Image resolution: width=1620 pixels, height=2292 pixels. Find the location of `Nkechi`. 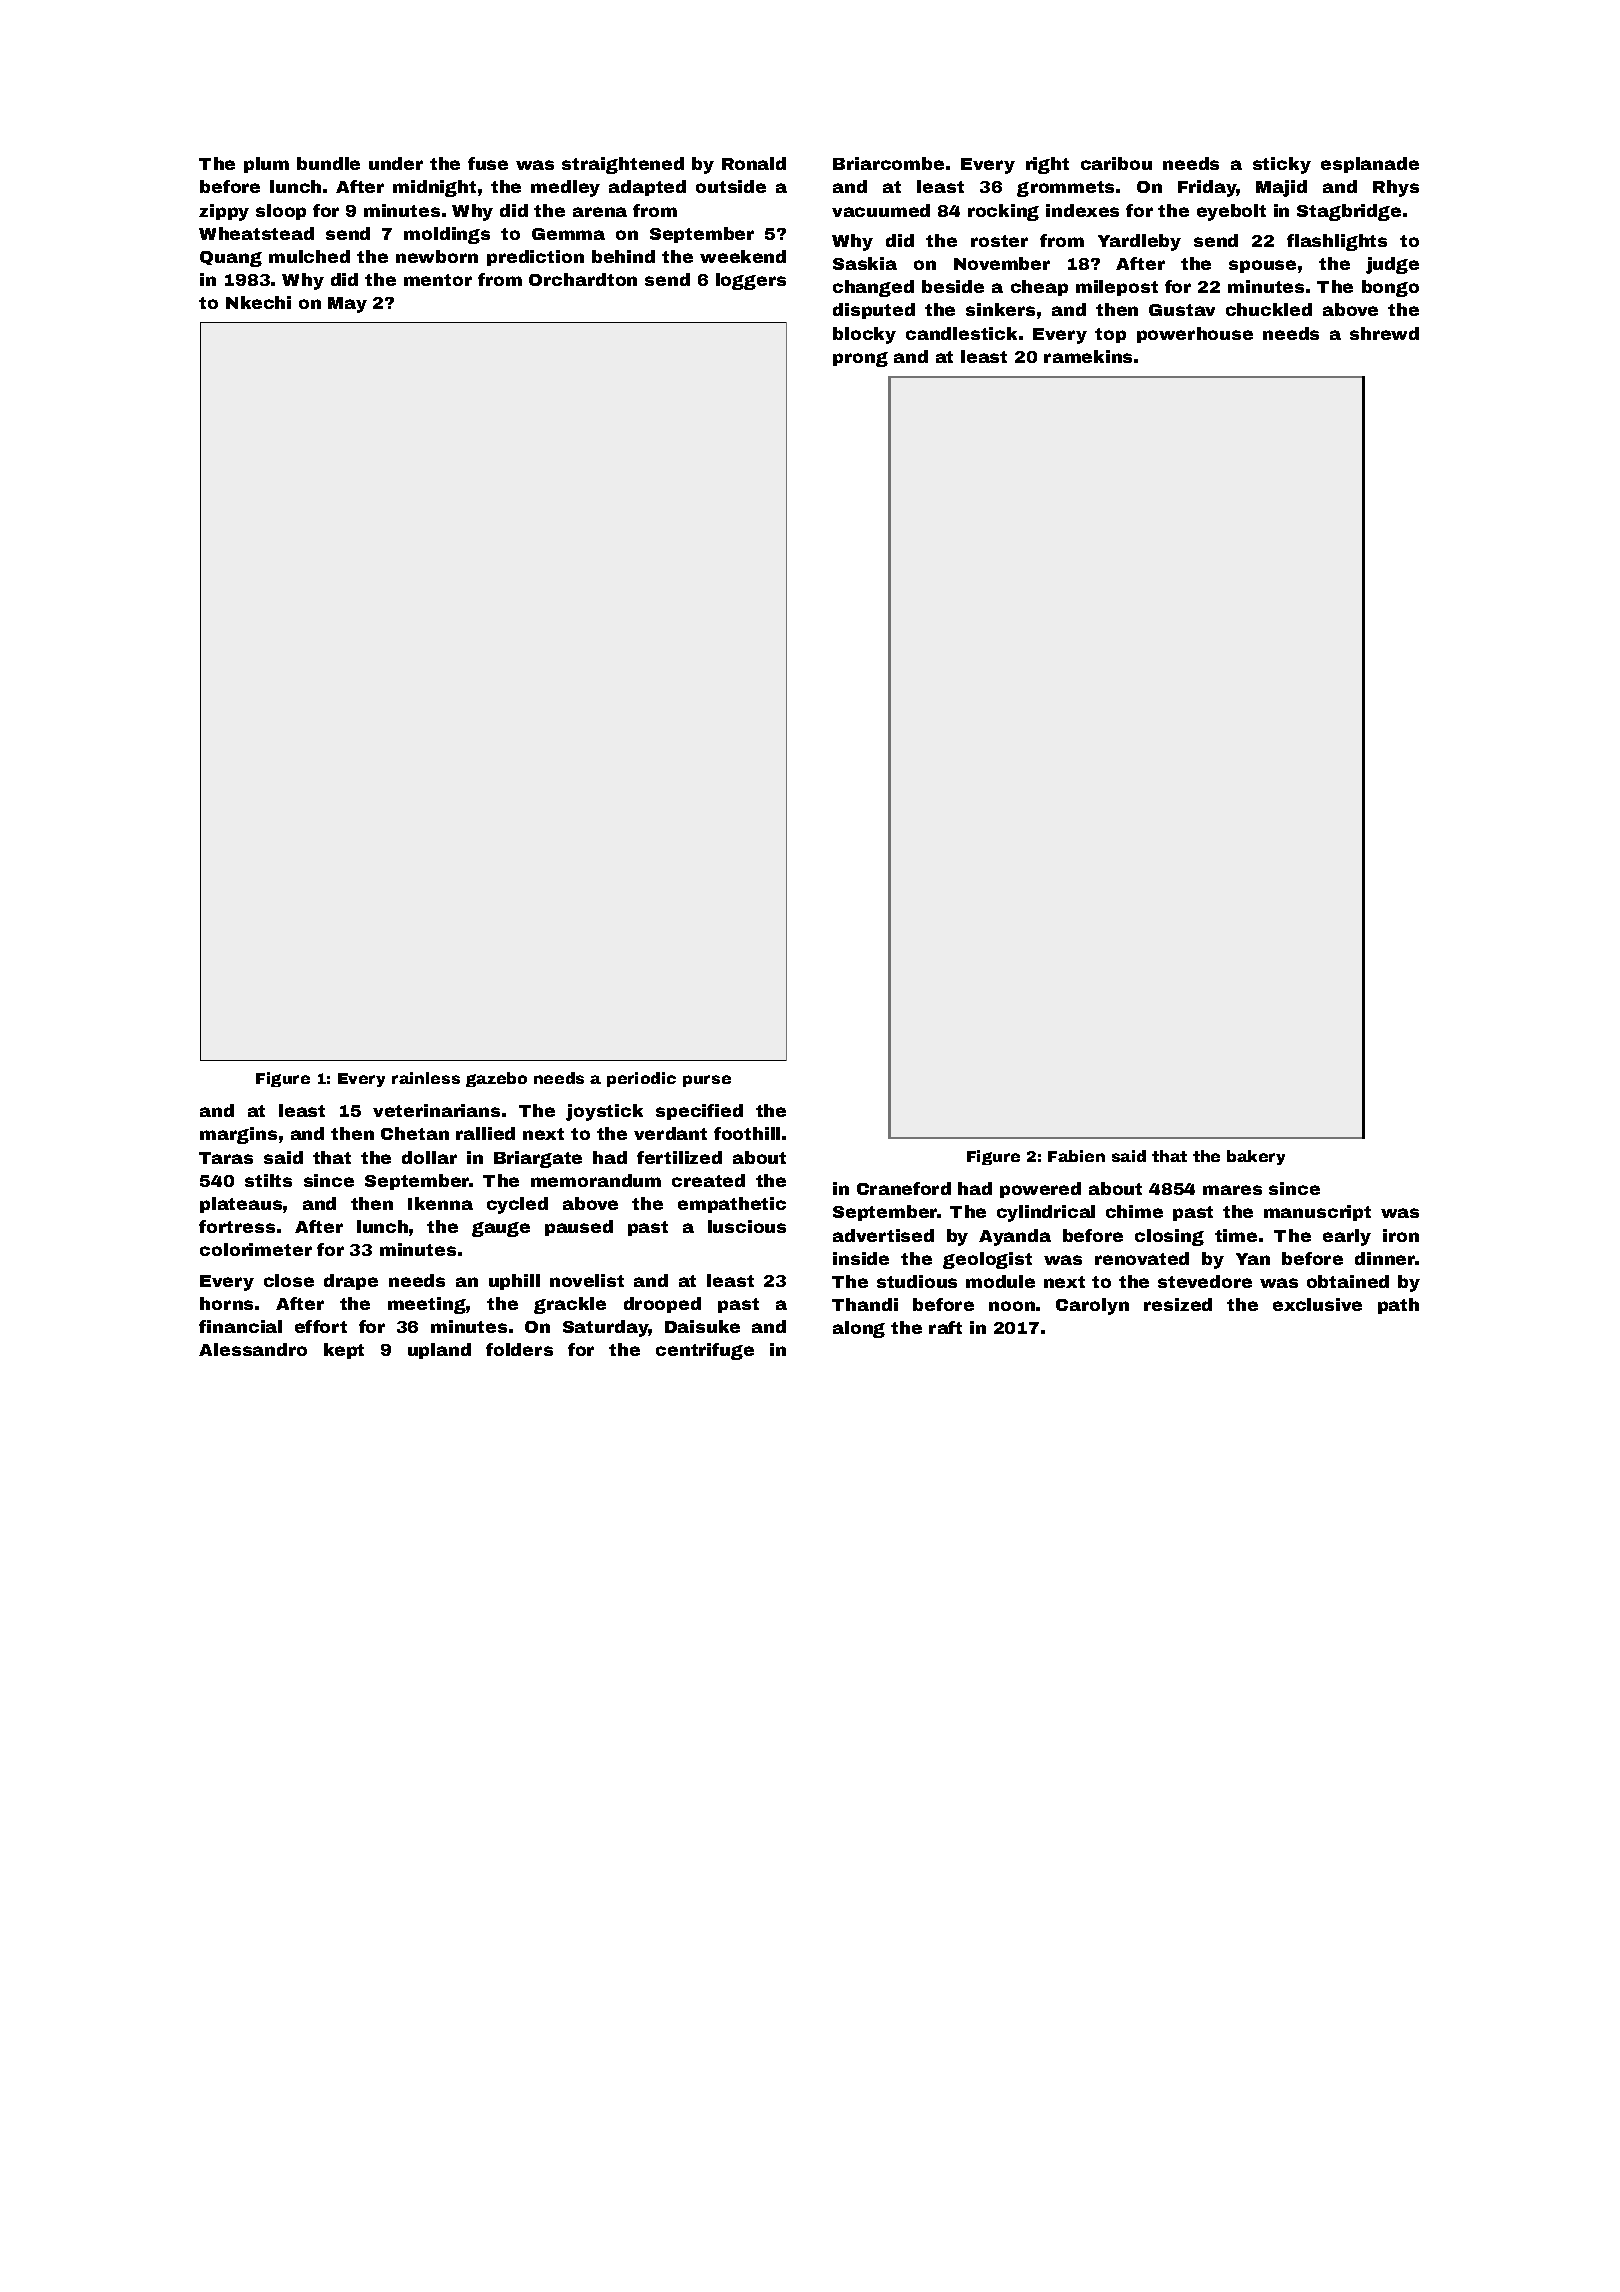

Nkechi is located at coordinates (258, 302).
